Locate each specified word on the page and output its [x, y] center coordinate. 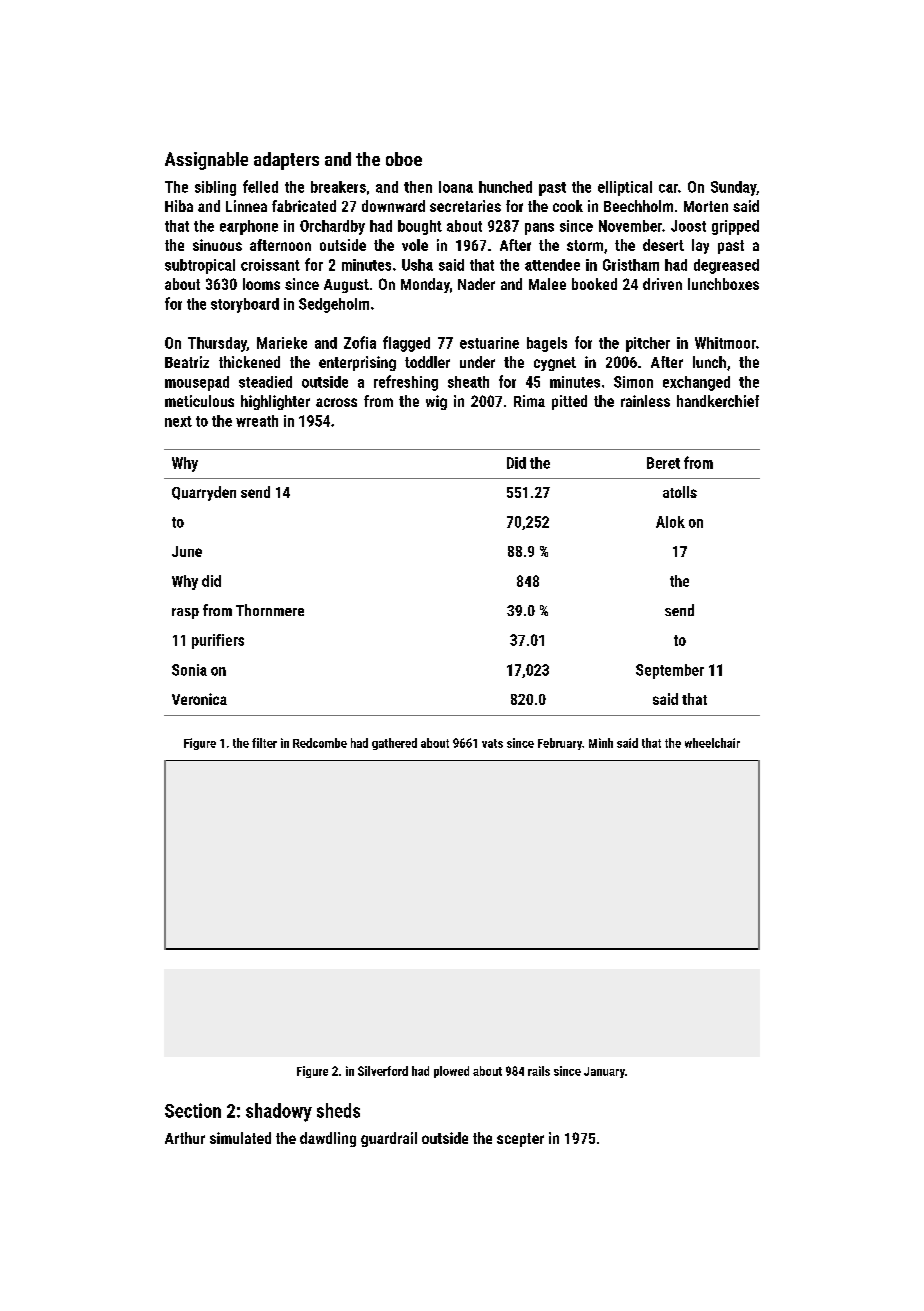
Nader [476, 284]
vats [492, 743]
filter [264, 743]
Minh [601, 743]
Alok [670, 522]
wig [436, 402]
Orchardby [332, 227]
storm [585, 245]
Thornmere [270, 610]
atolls [680, 492]
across [336, 402]
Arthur [185, 1138]
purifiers [218, 641]
